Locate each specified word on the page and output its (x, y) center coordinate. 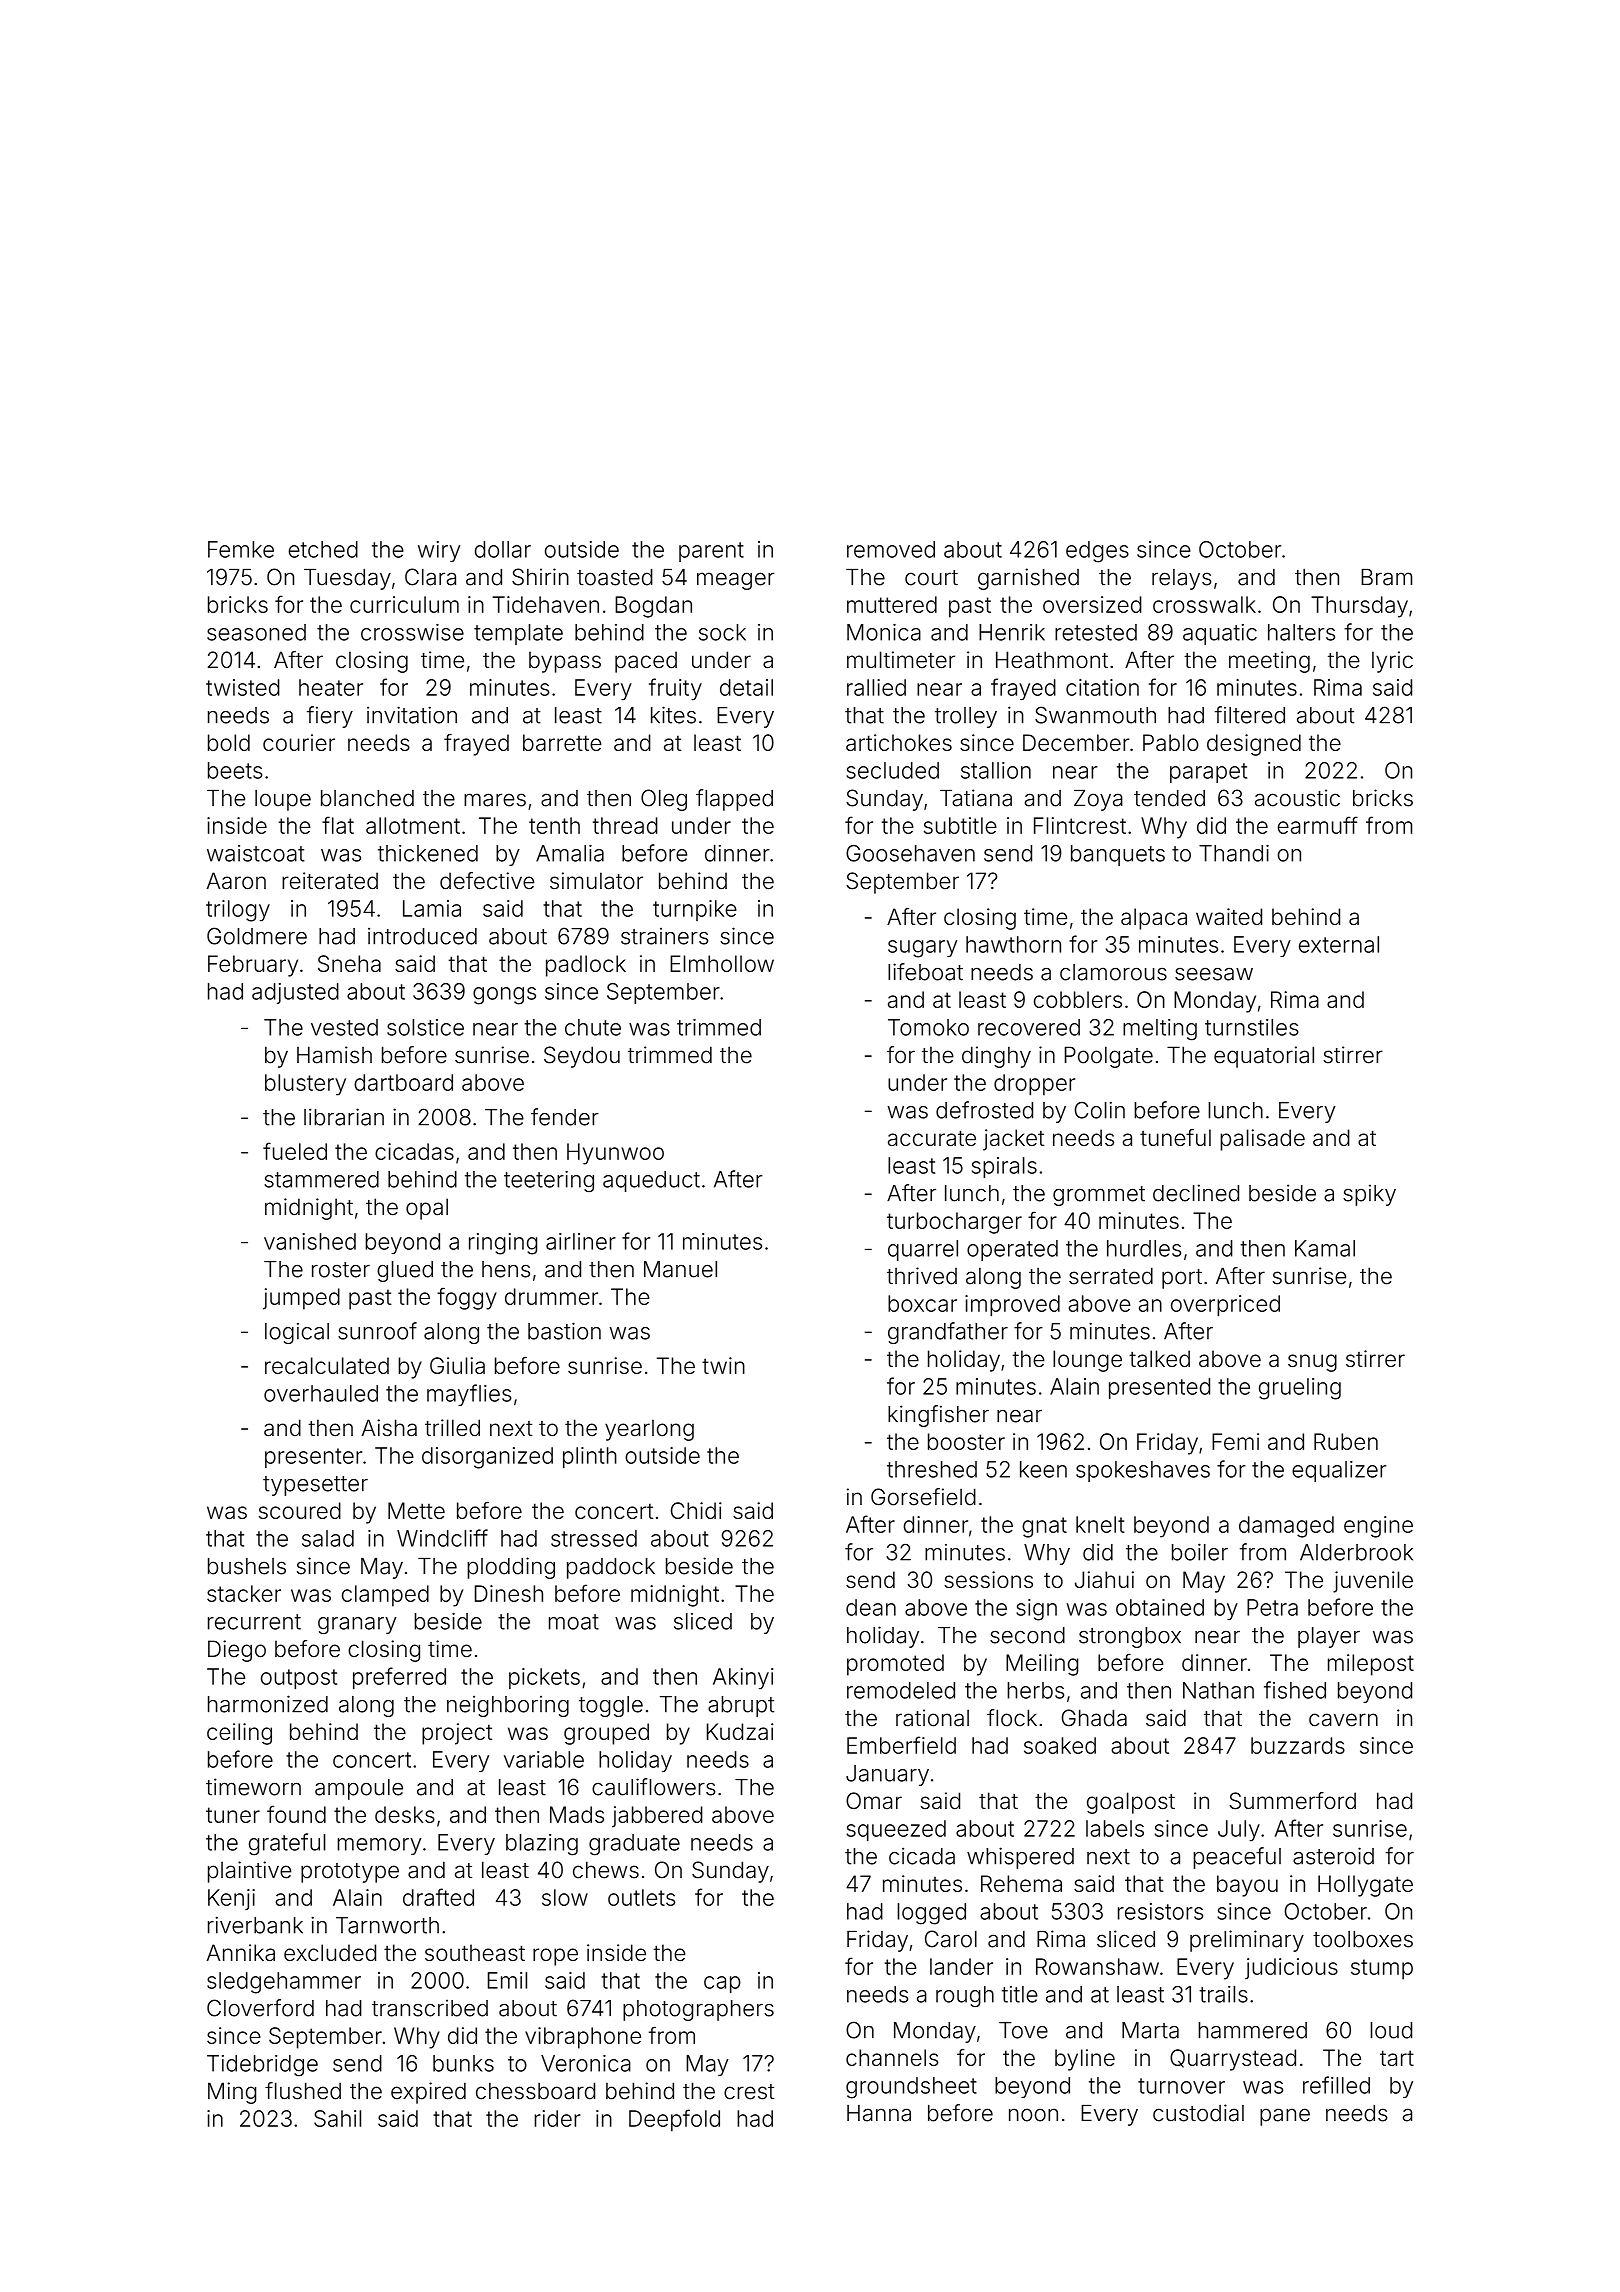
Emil (507, 1980)
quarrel (923, 1250)
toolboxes (1363, 1939)
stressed (594, 1538)
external (1339, 944)
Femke (241, 549)
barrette (562, 742)
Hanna (879, 2113)
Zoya (1098, 800)
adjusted (295, 993)
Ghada (1094, 1718)
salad (328, 1538)
